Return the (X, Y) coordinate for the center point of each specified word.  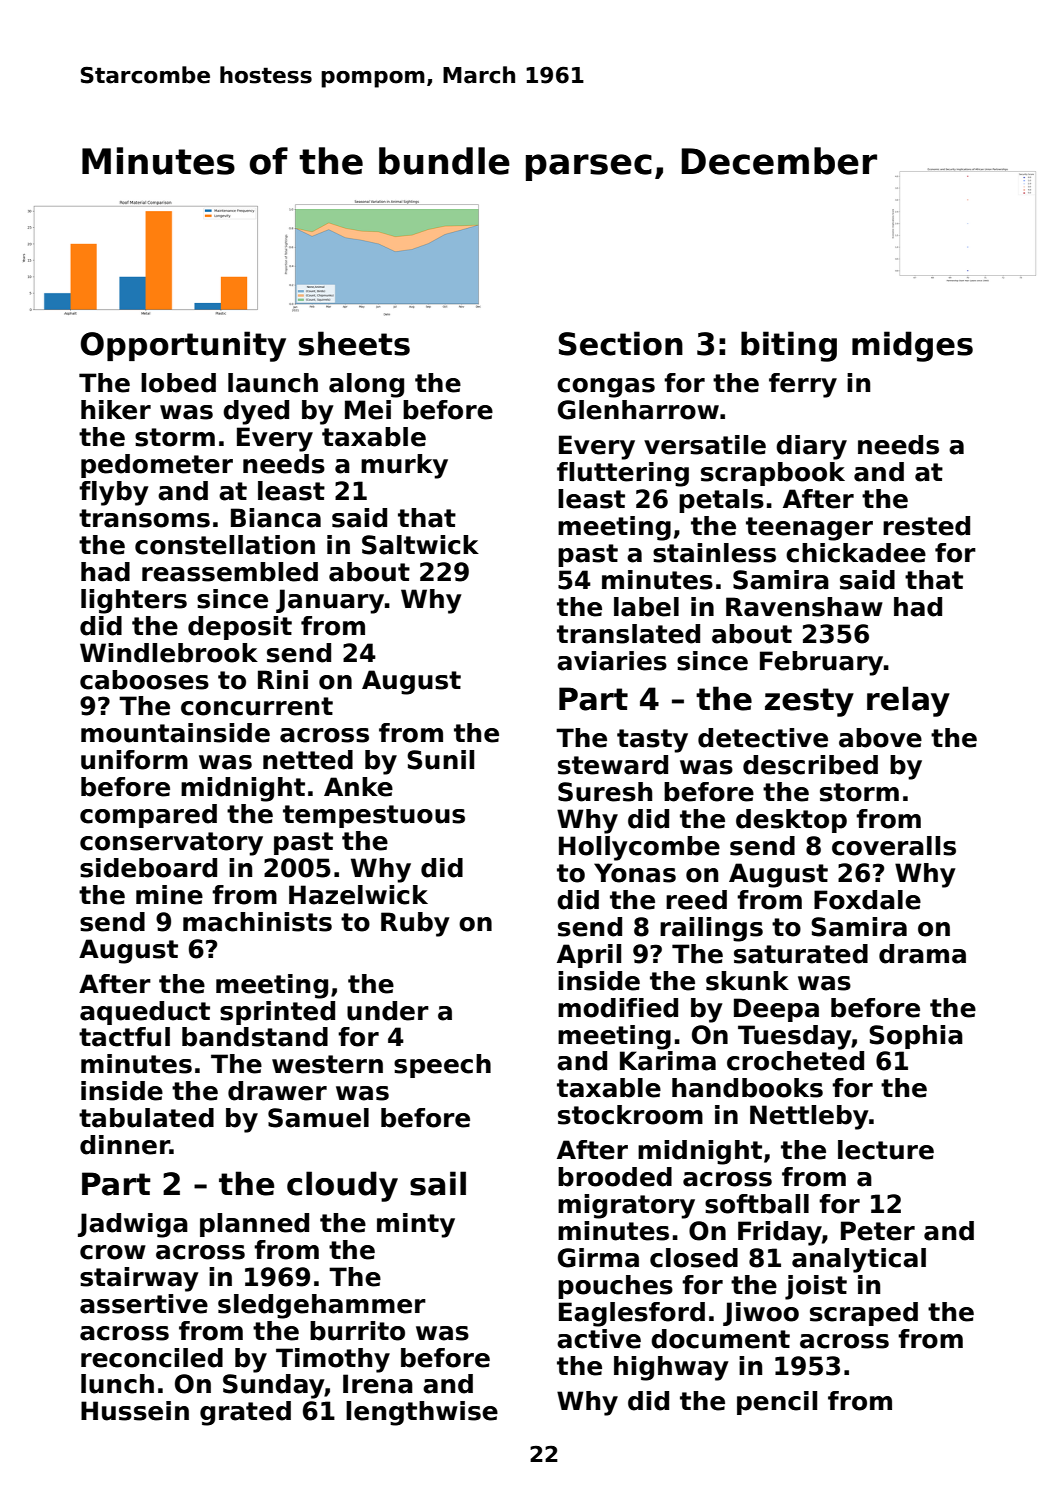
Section (621, 343)
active (599, 1339)
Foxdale (867, 900)
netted (308, 760)
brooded (615, 1177)
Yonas (635, 873)
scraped (864, 1314)
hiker (116, 410)
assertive (144, 1304)
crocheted (795, 1061)
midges (912, 346)
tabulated (146, 1118)
